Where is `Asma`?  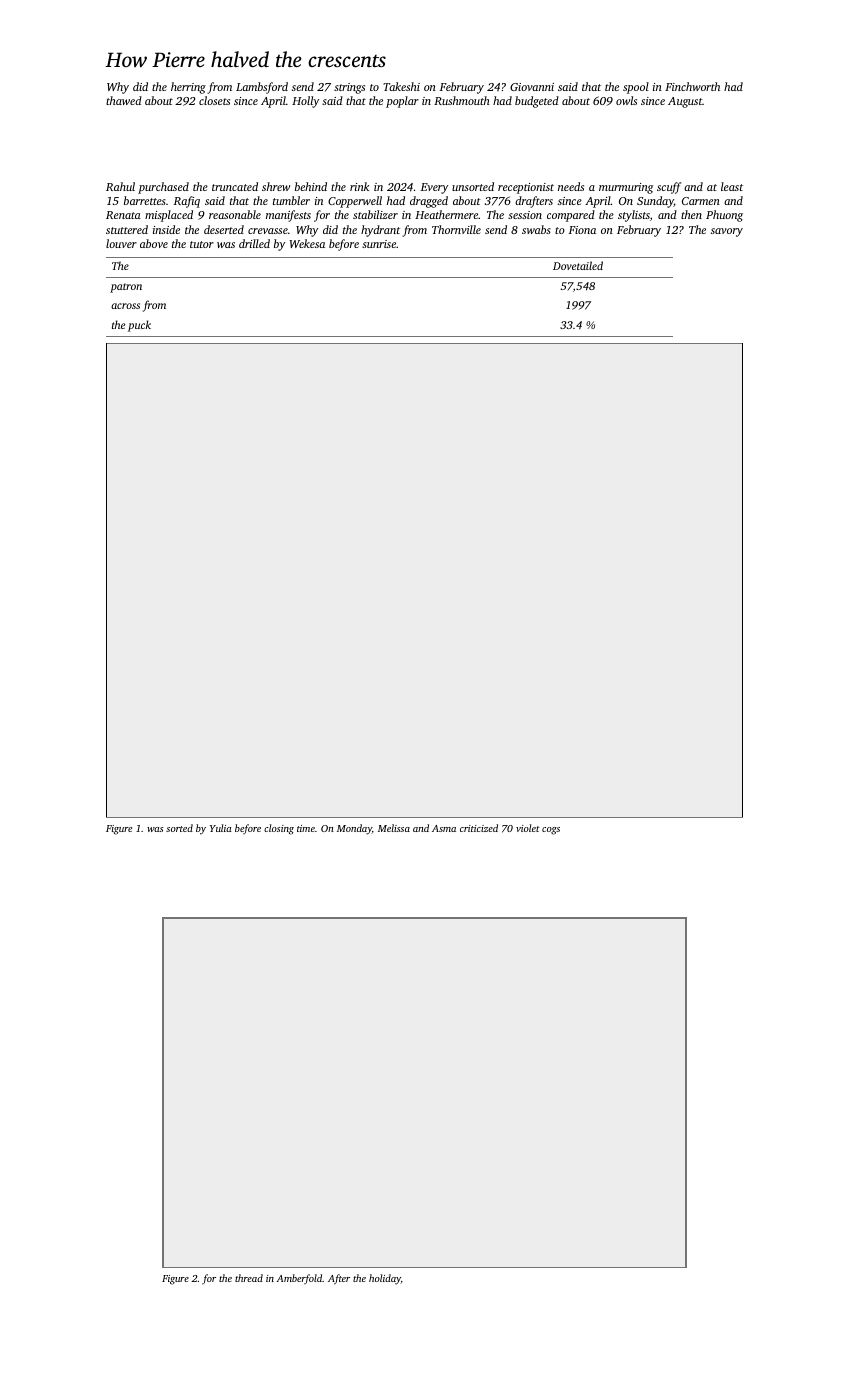
Asma is located at coordinates (444, 828).
